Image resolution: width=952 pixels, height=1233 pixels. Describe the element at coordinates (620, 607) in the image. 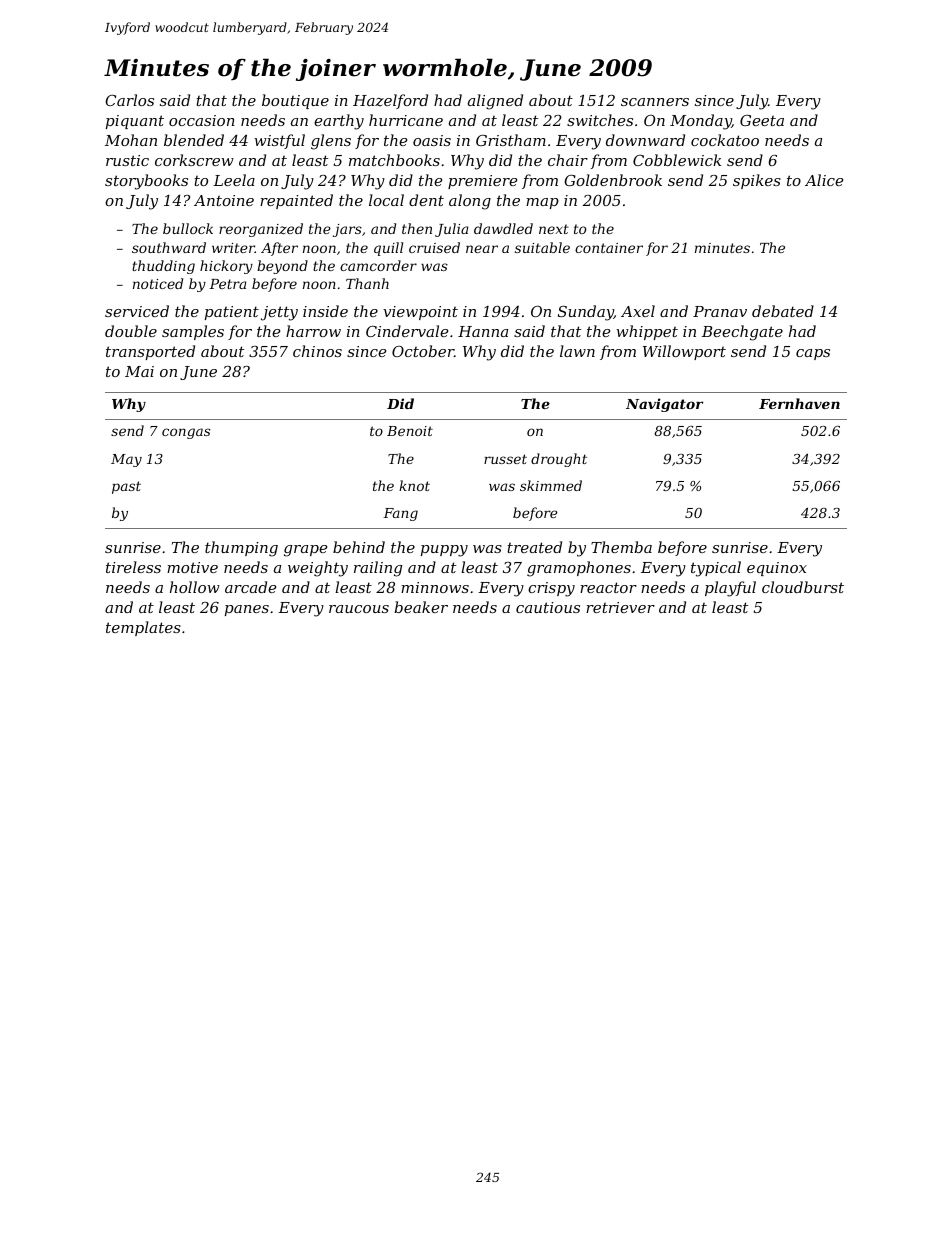

I see `retriever` at that location.
